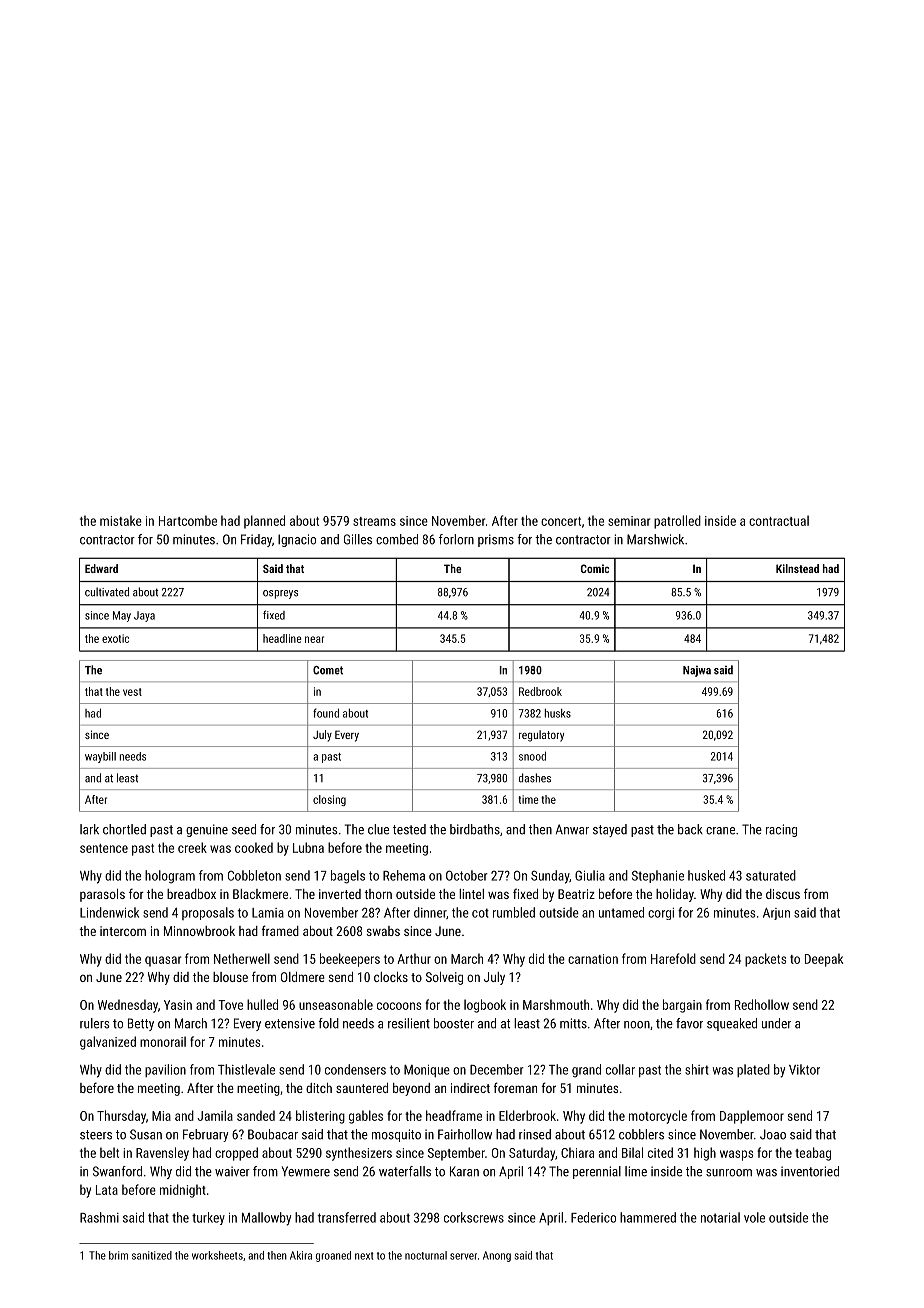  I want to click on saturated, so click(771, 875).
